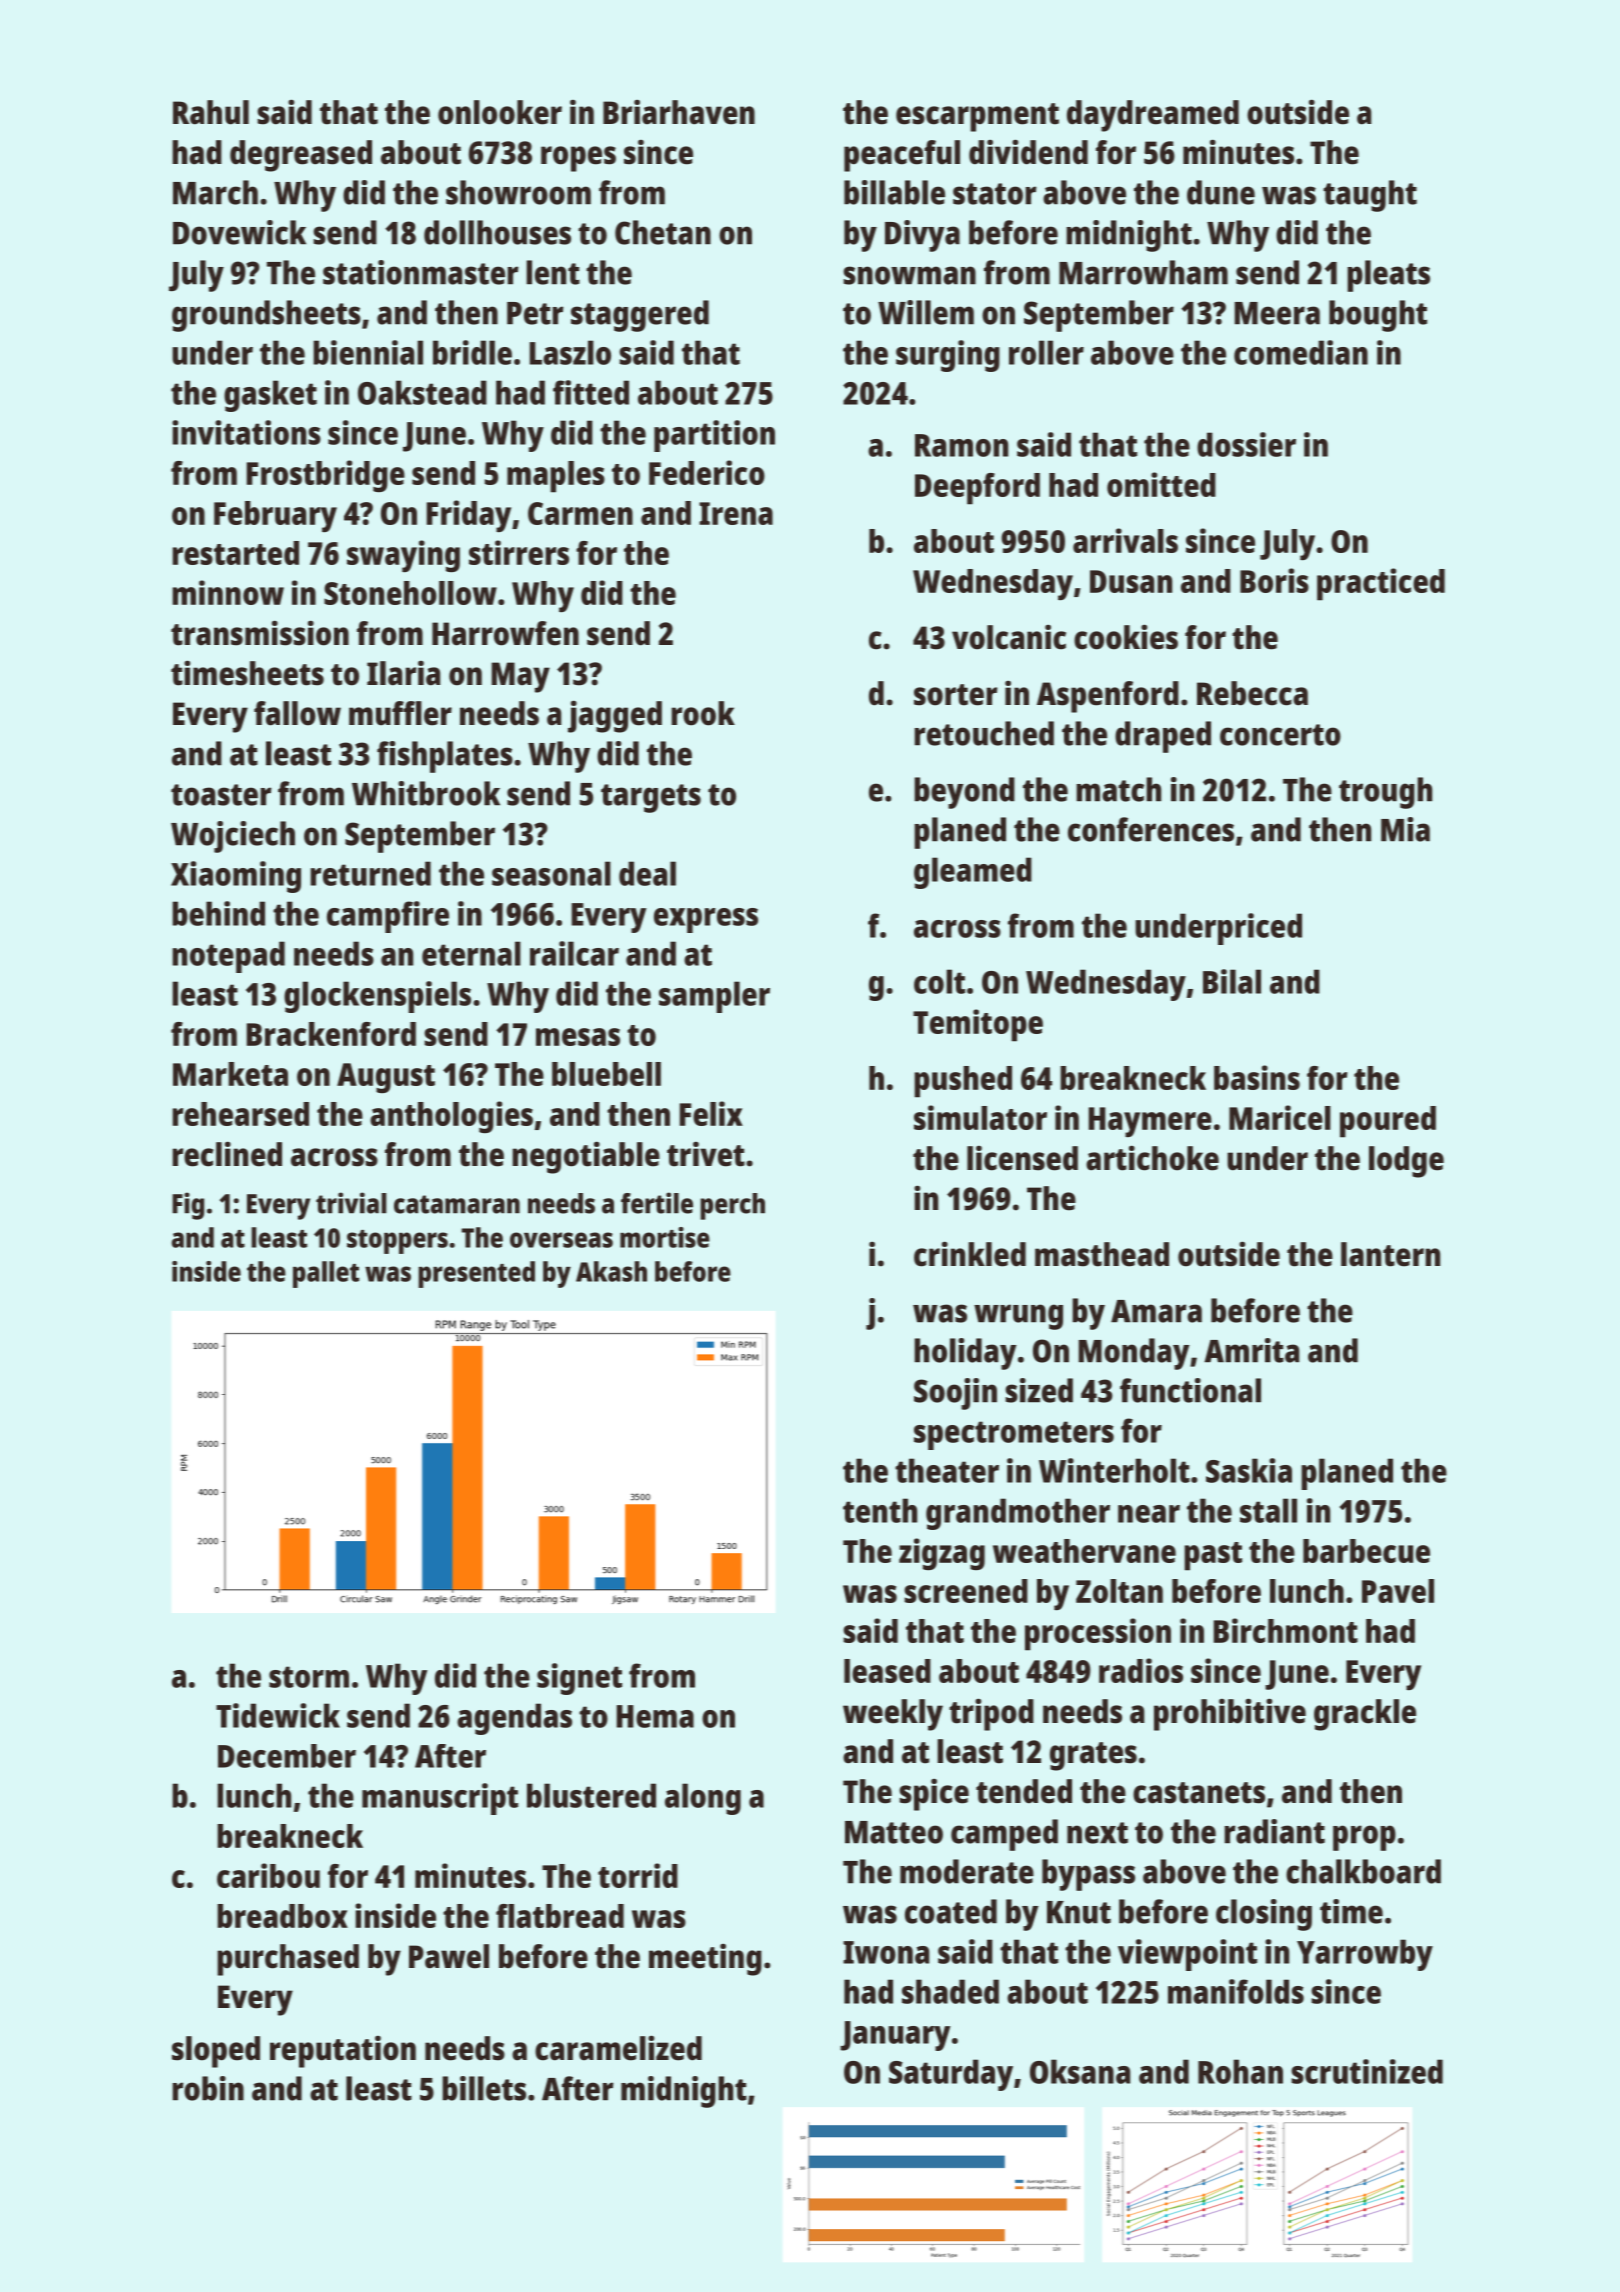 This document has width=1620, height=2292. Describe the element at coordinates (714, 997) in the document. I see `sampler` at that location.
